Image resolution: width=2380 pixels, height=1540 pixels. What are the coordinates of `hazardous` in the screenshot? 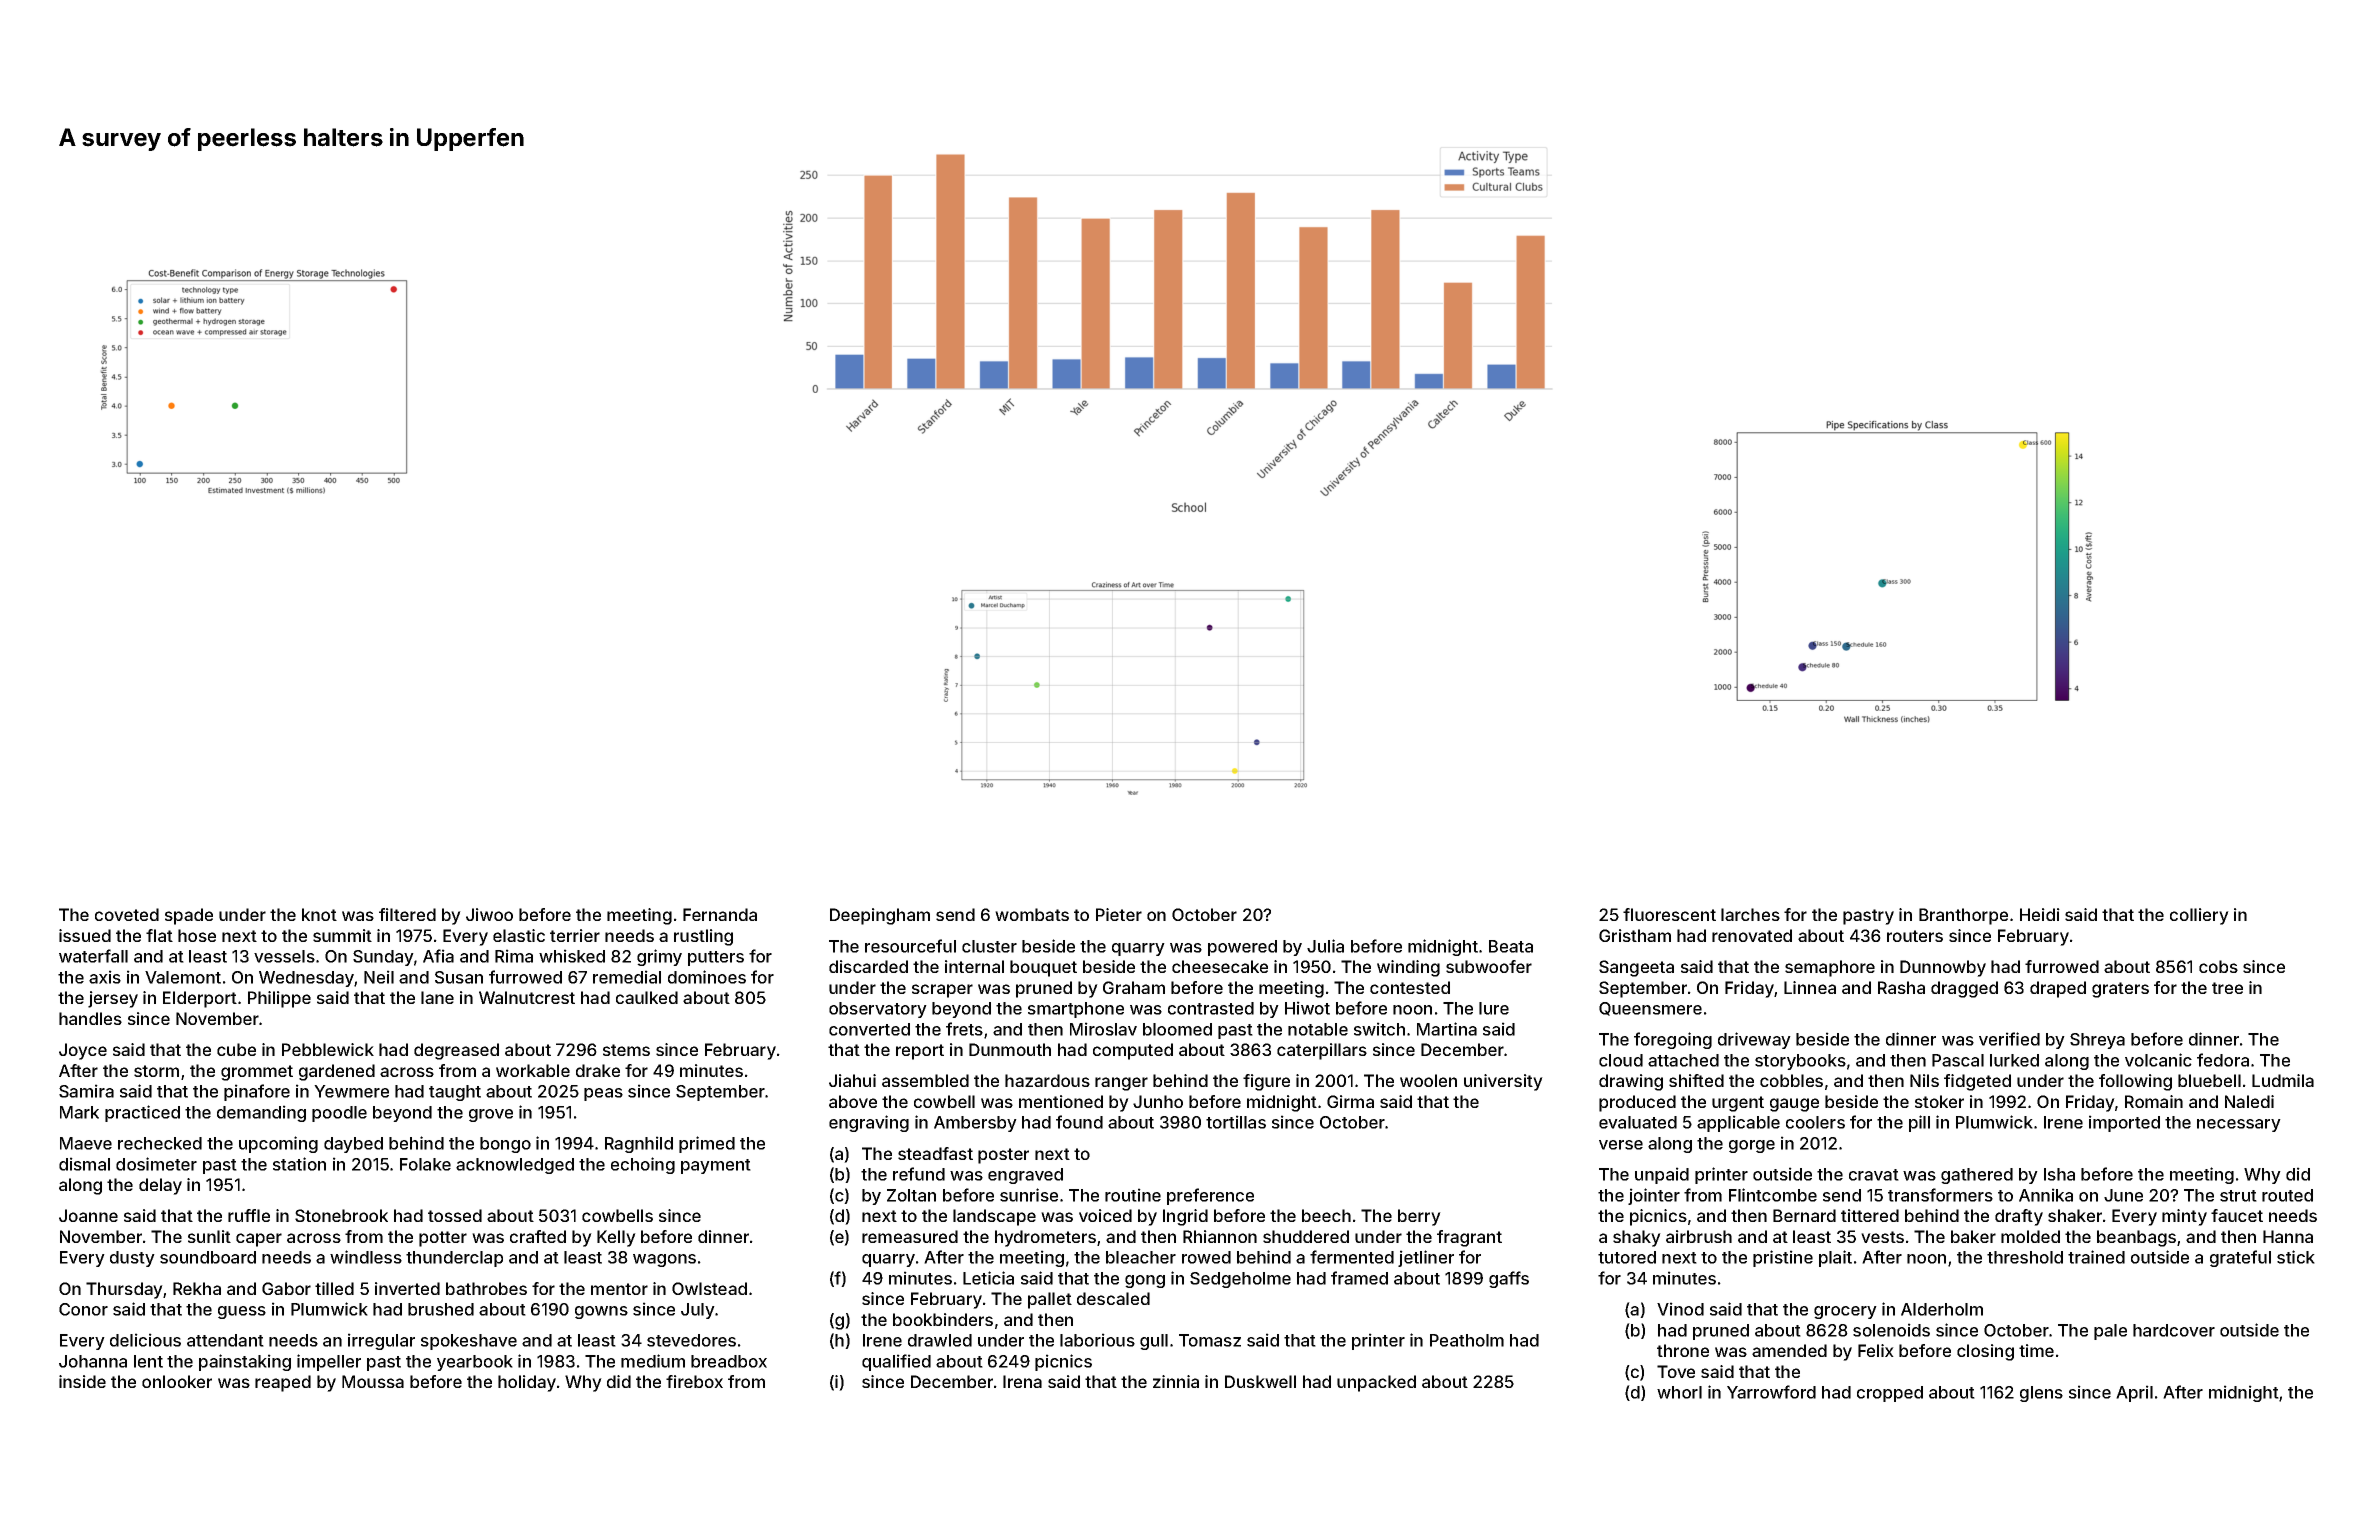 It's located at (1047, 1080).
